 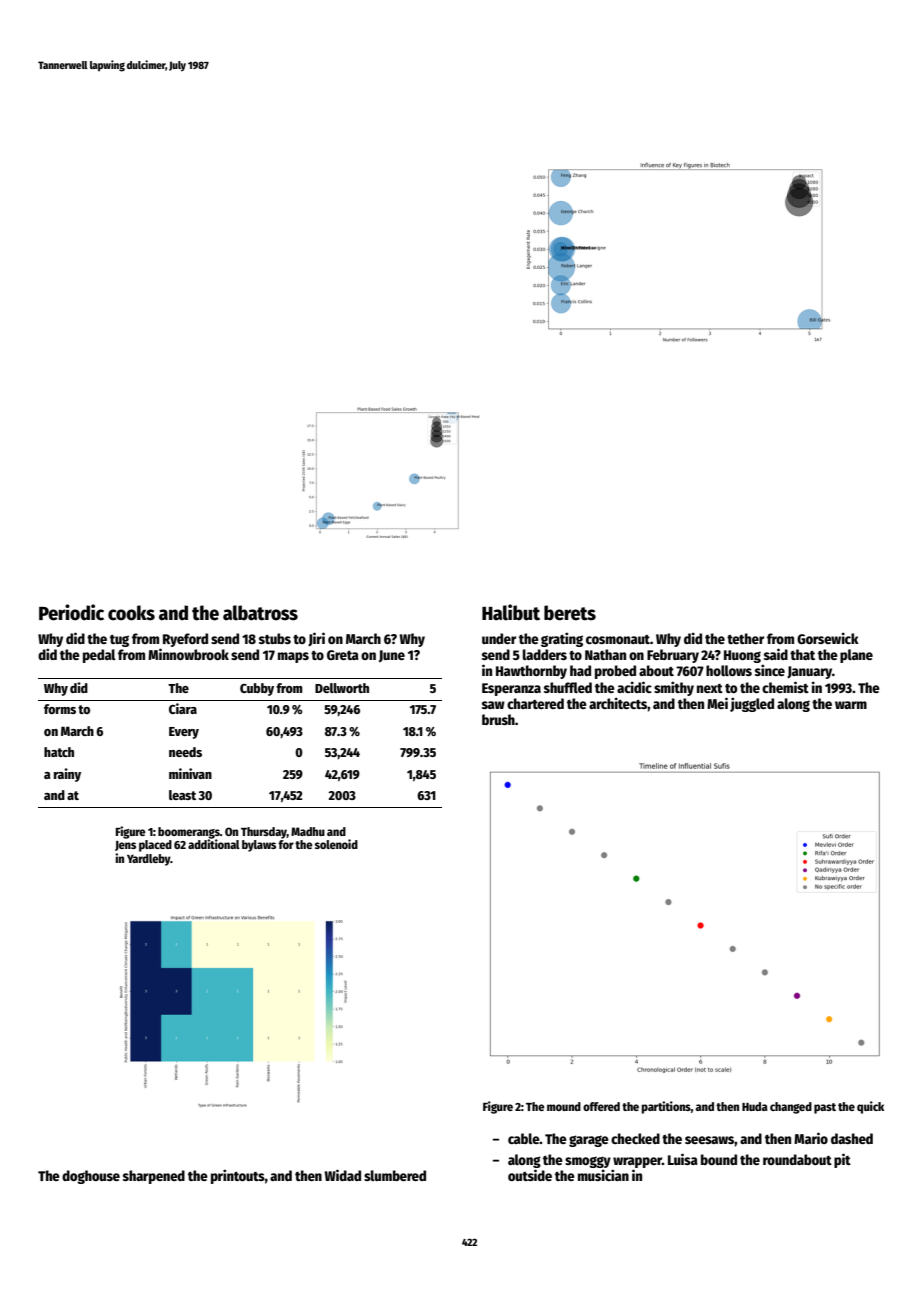 I want to click on offered, so click(x=601, y=1106).
